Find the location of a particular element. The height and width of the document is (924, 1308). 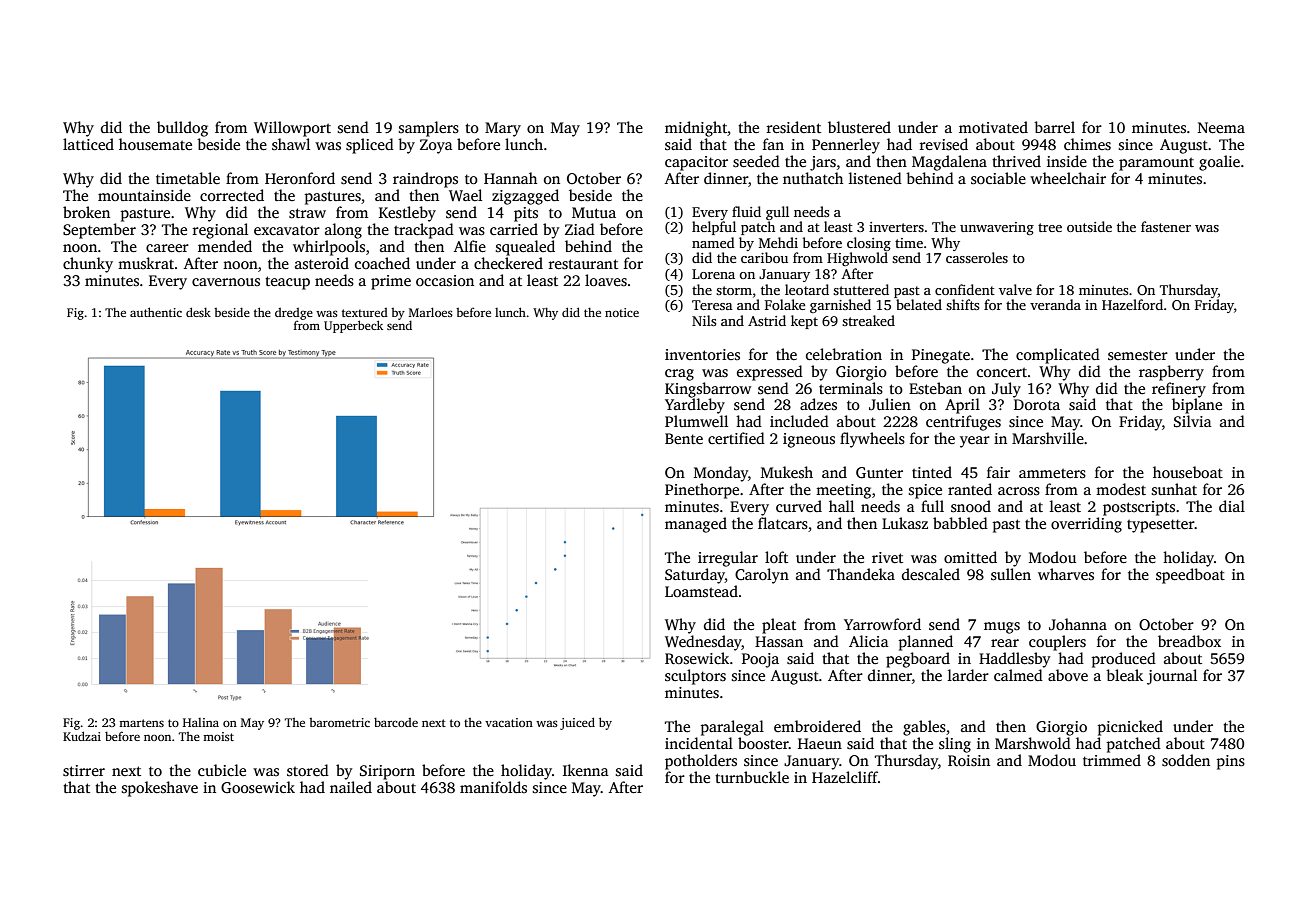

Neema is located at coordinates (1221, 127).
